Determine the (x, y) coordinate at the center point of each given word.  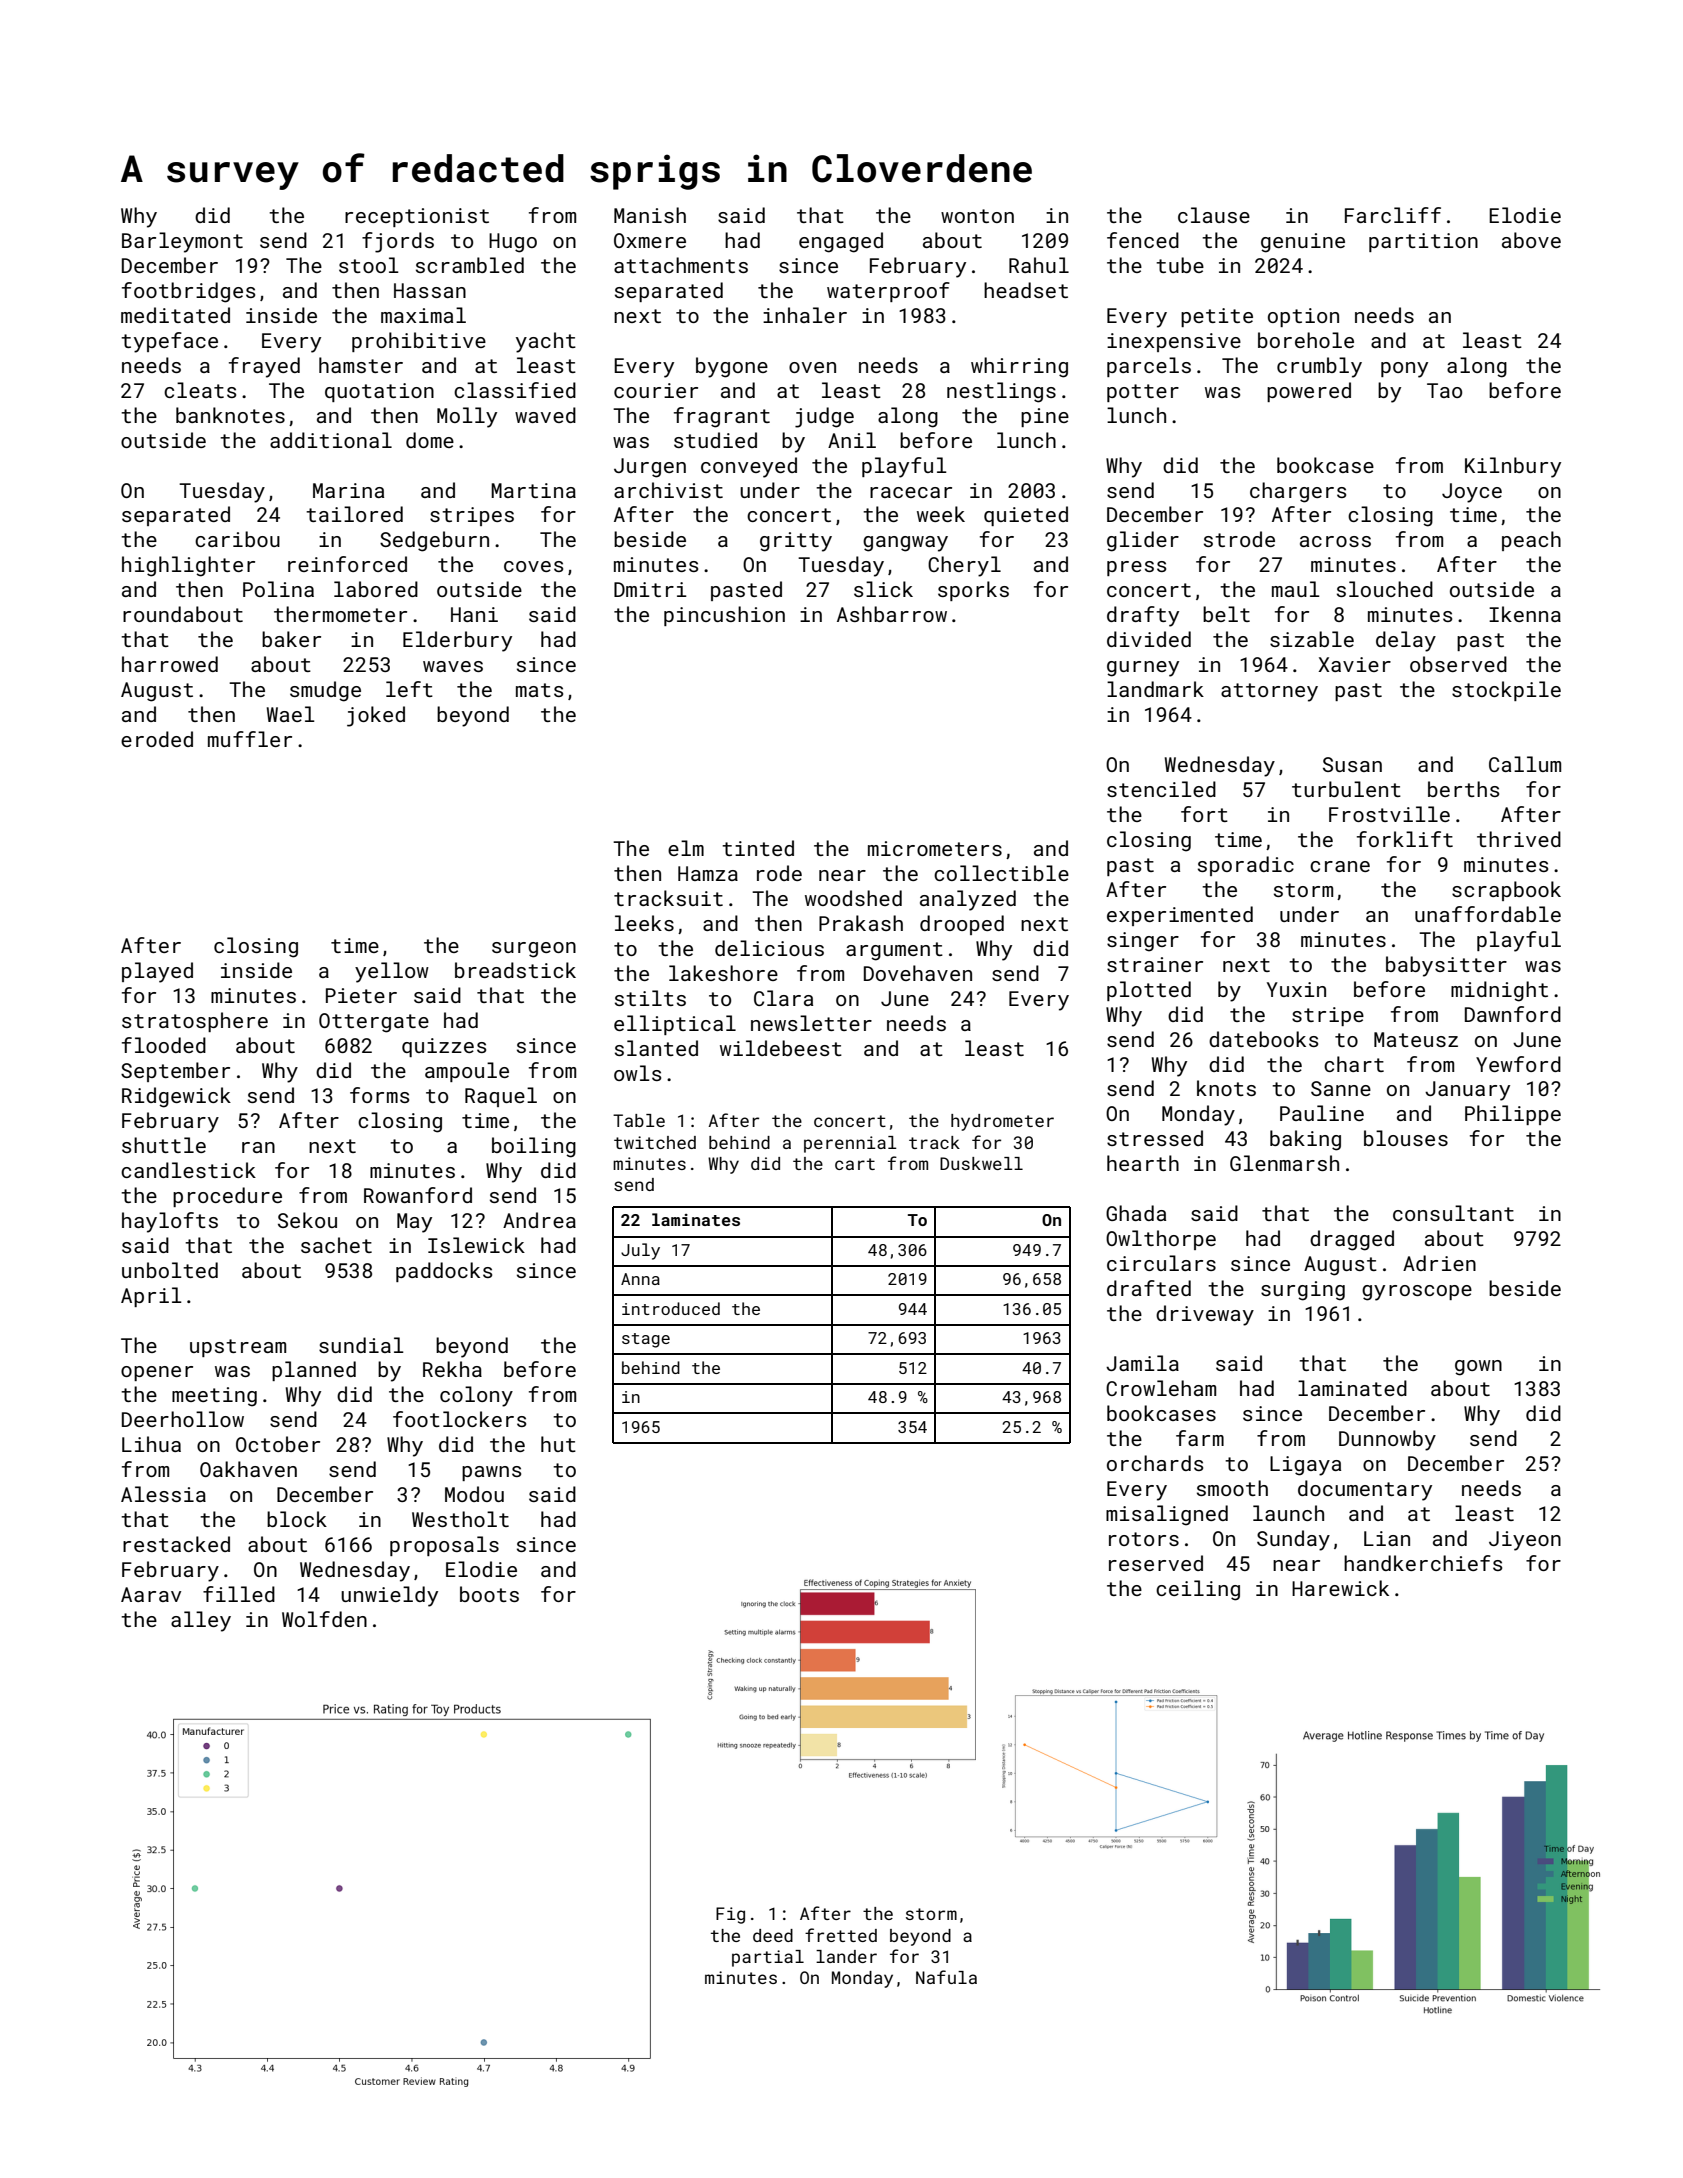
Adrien (1439, 1263)
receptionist (417, 217)
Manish (650, 215)
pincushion (724, 616)
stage (646, 1340)
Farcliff (1393, 215)
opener (157, 1373)
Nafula (946, 1977)
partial (768, 1958)
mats (539, 690)
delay (1406, 641)
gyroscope (1417, 1293)
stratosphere (195, 1022)
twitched (655, 1142)
